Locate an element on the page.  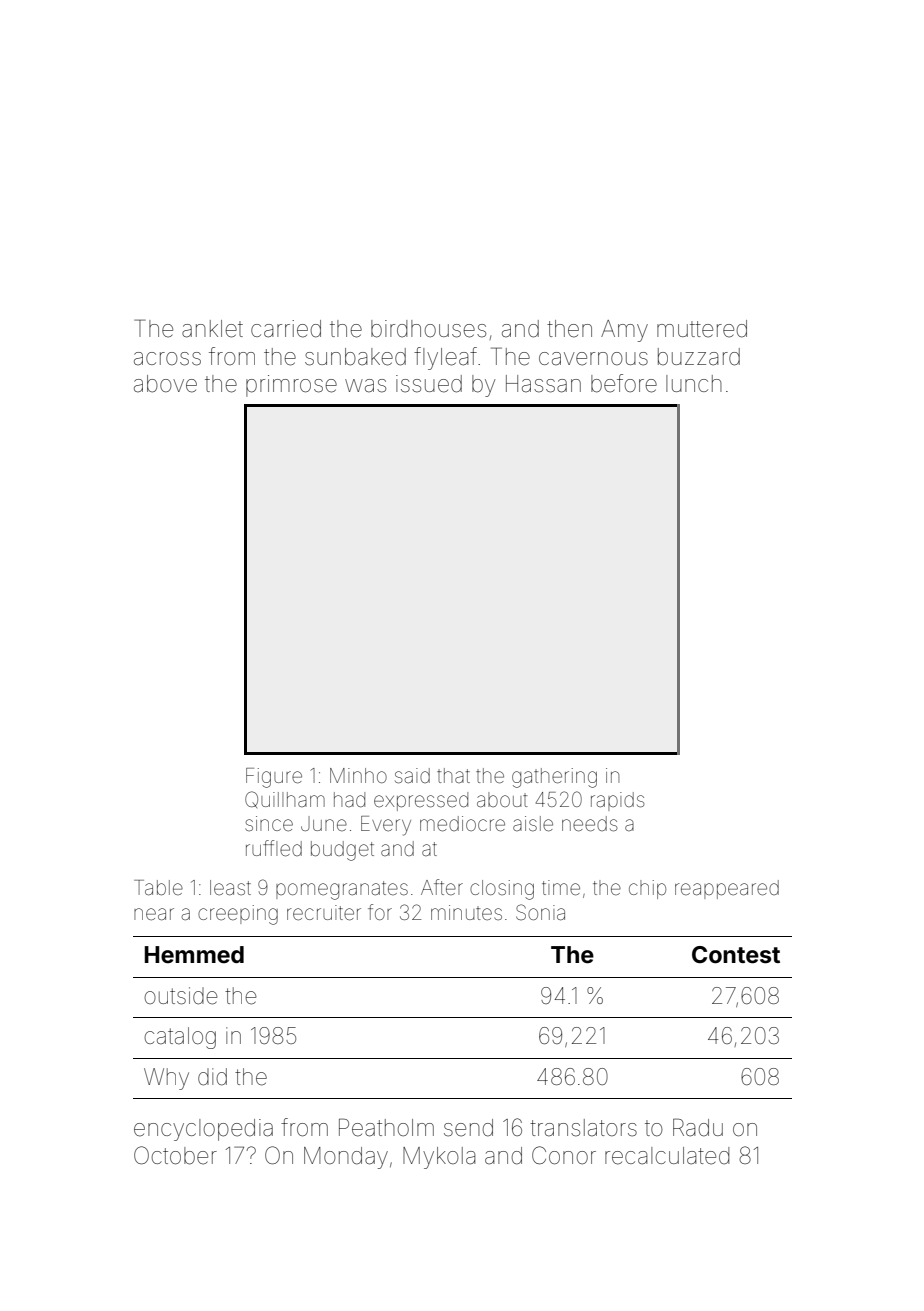
Quillham is located at coordinates (285, 799).
